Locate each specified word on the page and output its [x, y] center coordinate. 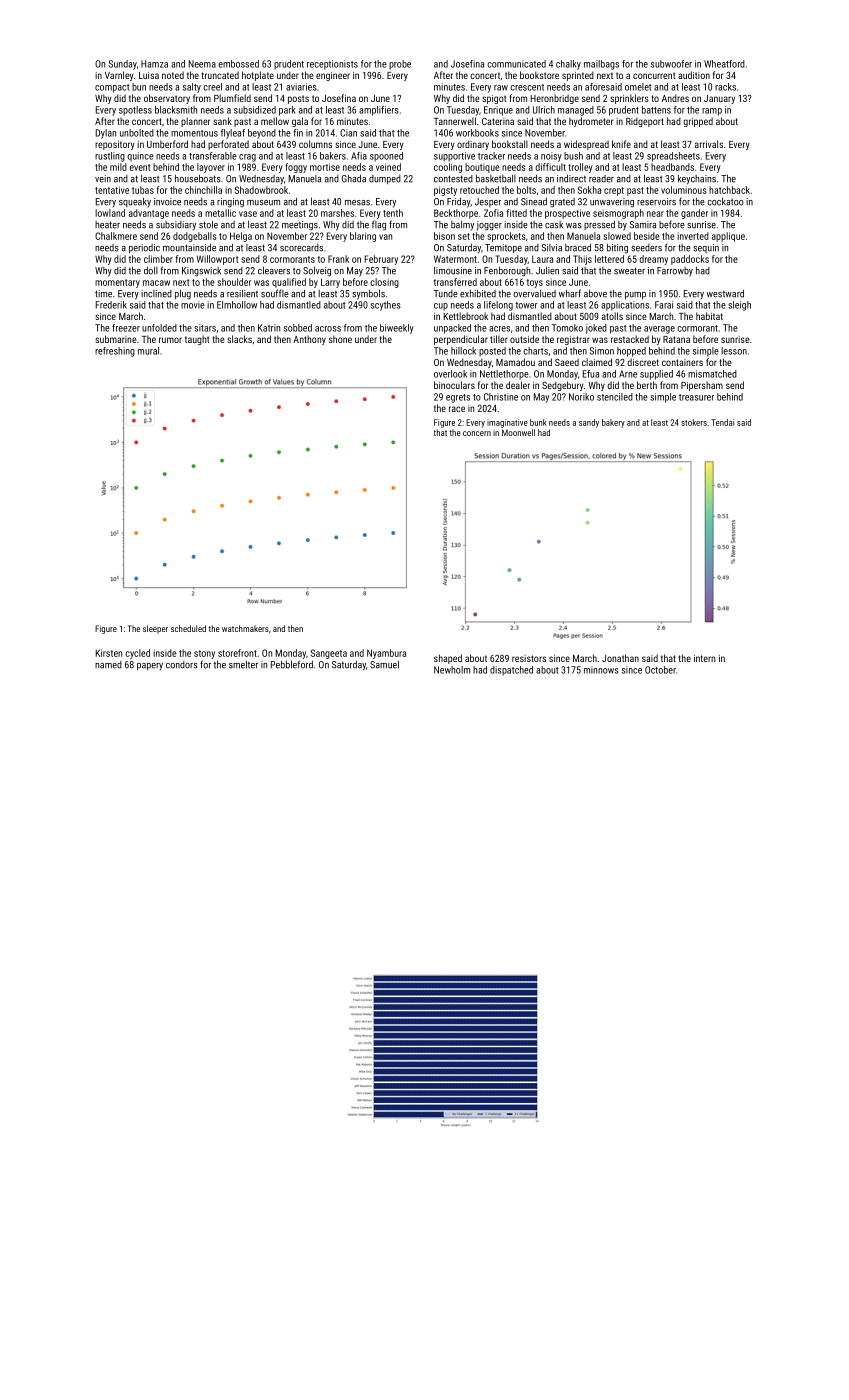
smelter [243, 664]
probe [400, 65]
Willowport [218, 260]
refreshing [115, 352]
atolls [612, 316]
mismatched [712, 374]
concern [477, 433]
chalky [568, 65]
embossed [238, 64]
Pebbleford [292, 664]
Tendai [722, 422]
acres [499, 329]
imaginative [507, 423]
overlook [450, 374]
